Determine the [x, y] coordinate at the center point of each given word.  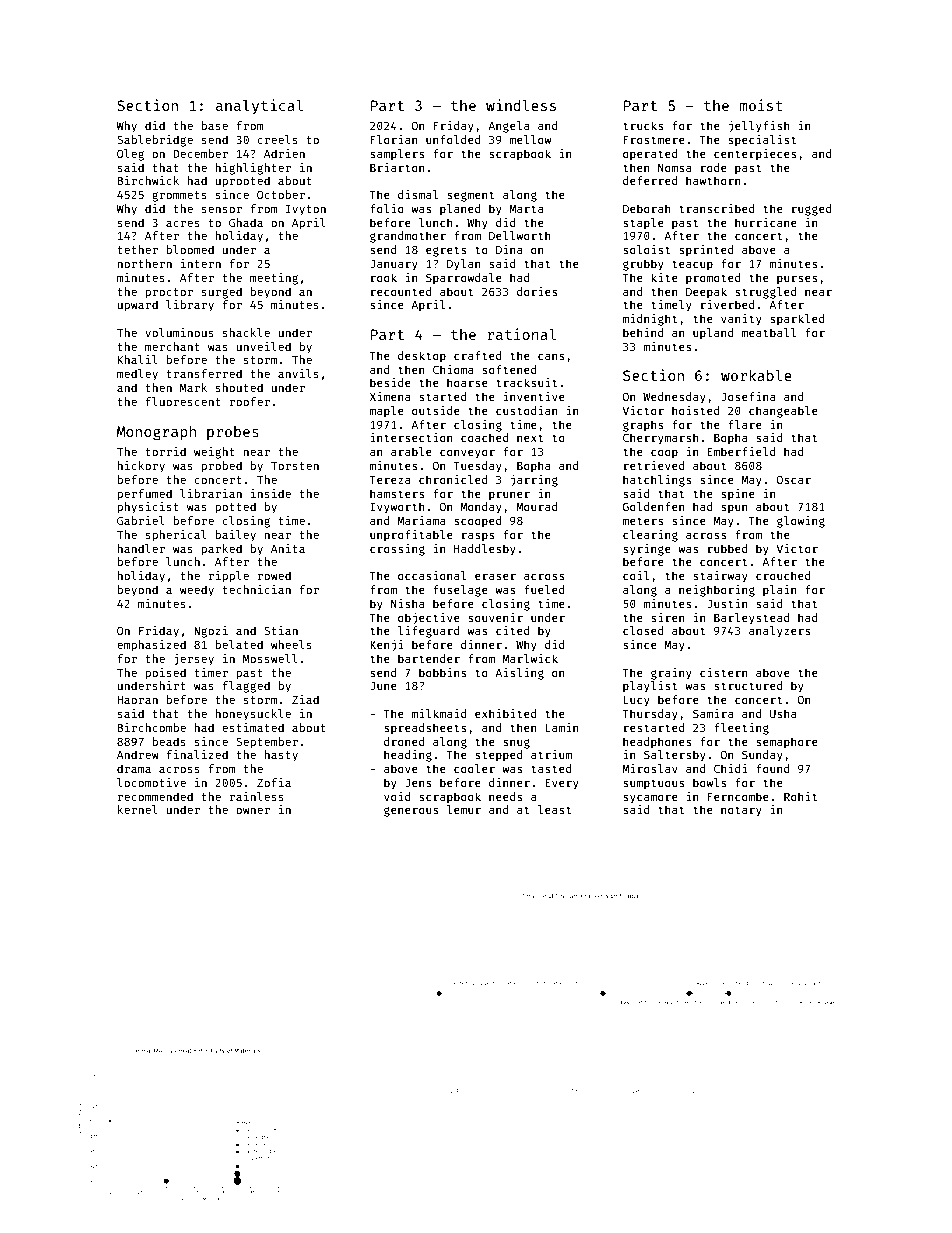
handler [141, 548]
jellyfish [759, 127]
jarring [534, 481]
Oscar [794, 479]
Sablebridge [155, 141]
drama [134, 768]
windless [521, 105]
